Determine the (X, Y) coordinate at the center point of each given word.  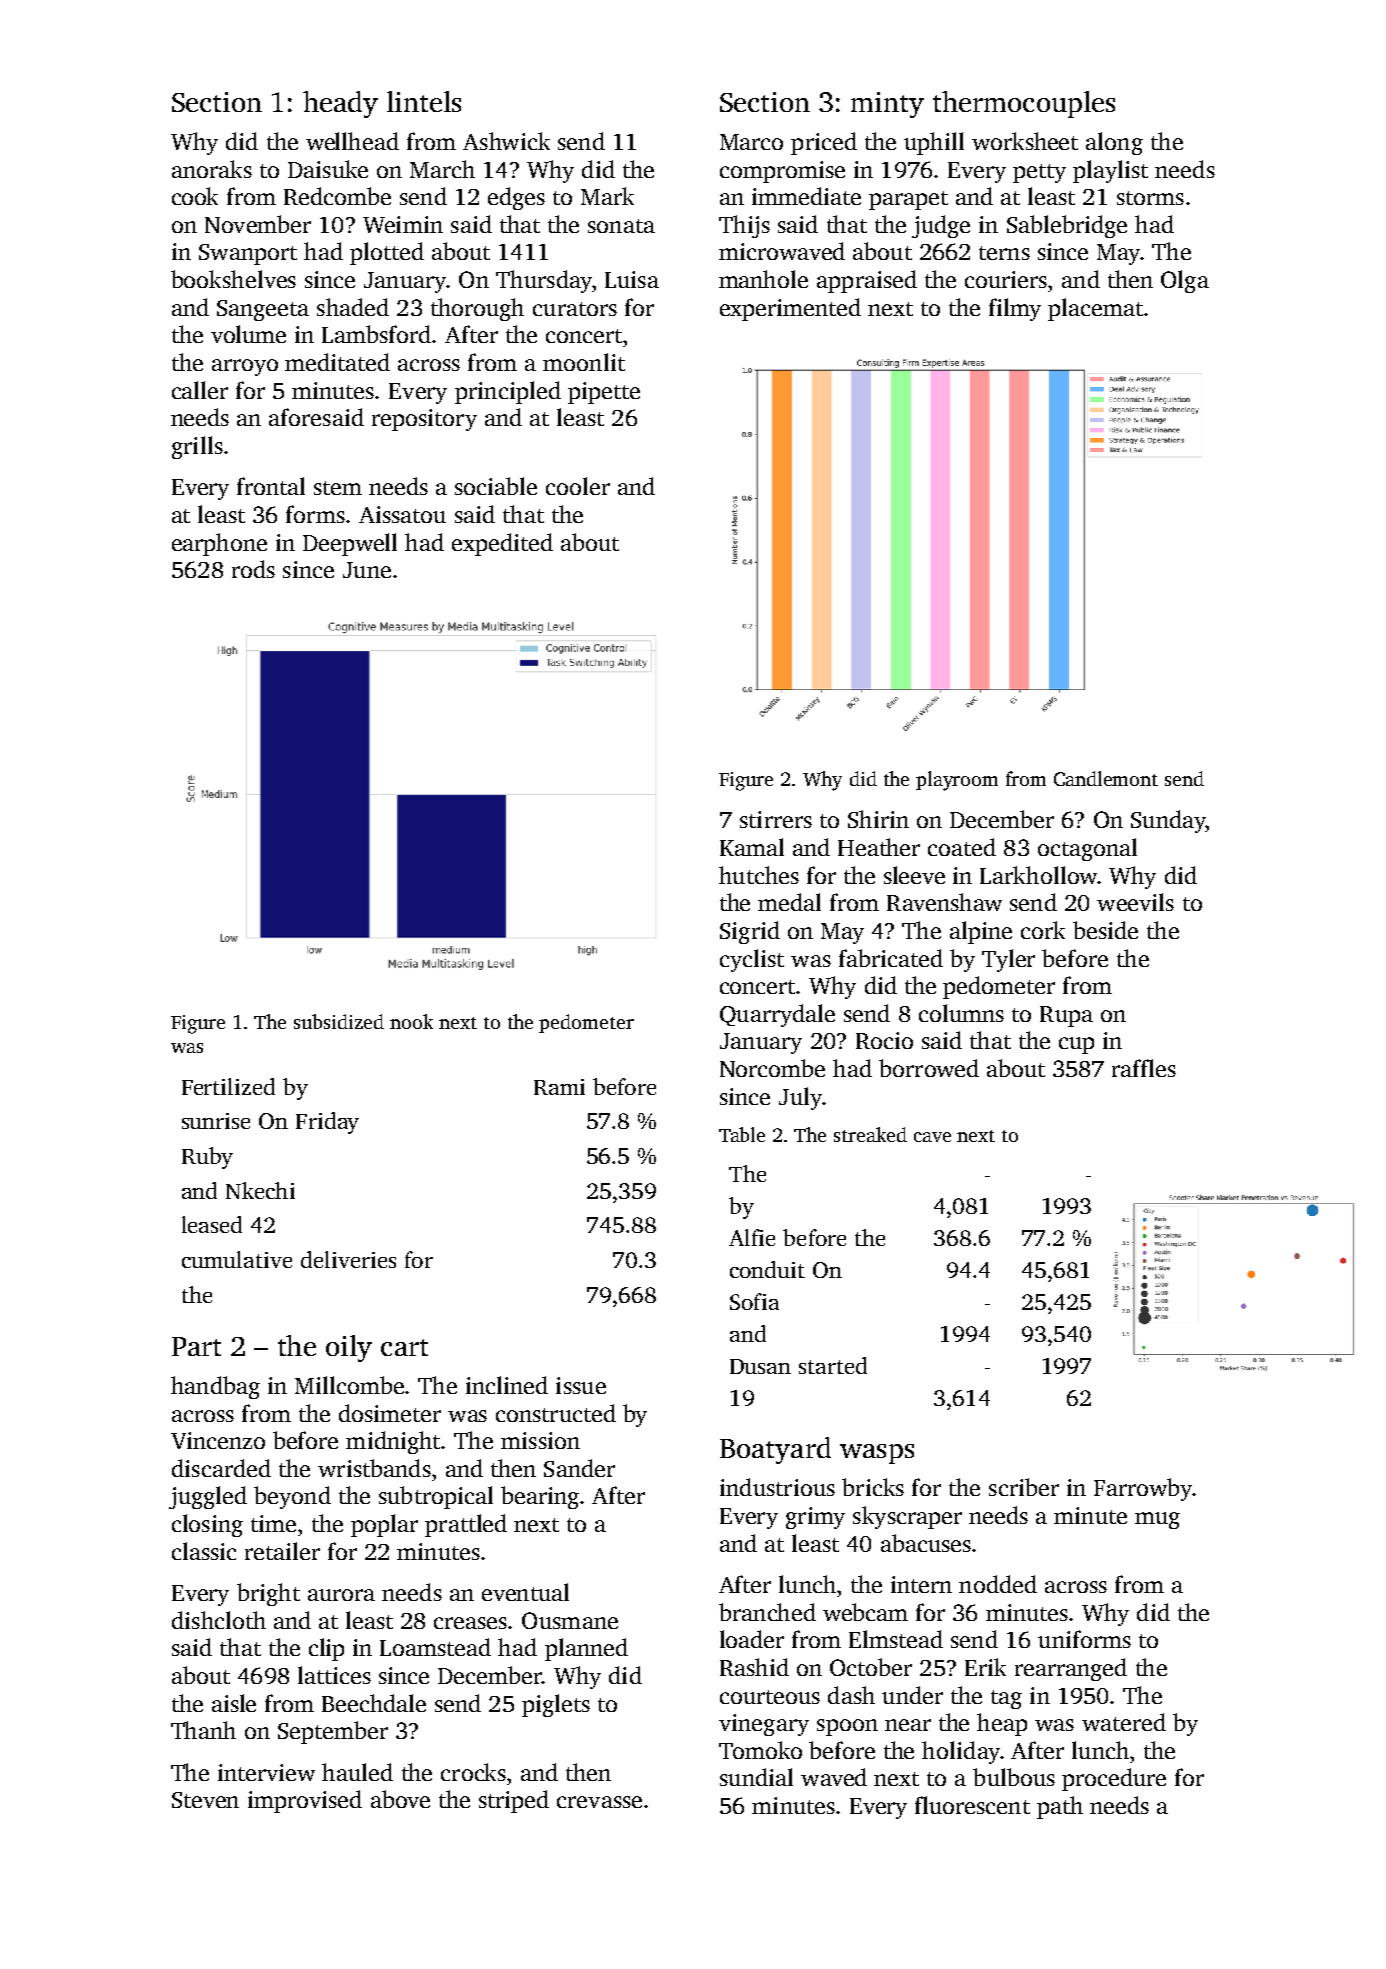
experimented (790, 309)
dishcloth (219, 1620)
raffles (1144, 1068)
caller (200, 390)
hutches (759, 875)
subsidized (339, 1021)
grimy (815, 1518)
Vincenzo (218, 1440)
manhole (763, 279)
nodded (998, 1584)
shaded (353, 307)
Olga (1185, 281)
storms (1150, 198)
